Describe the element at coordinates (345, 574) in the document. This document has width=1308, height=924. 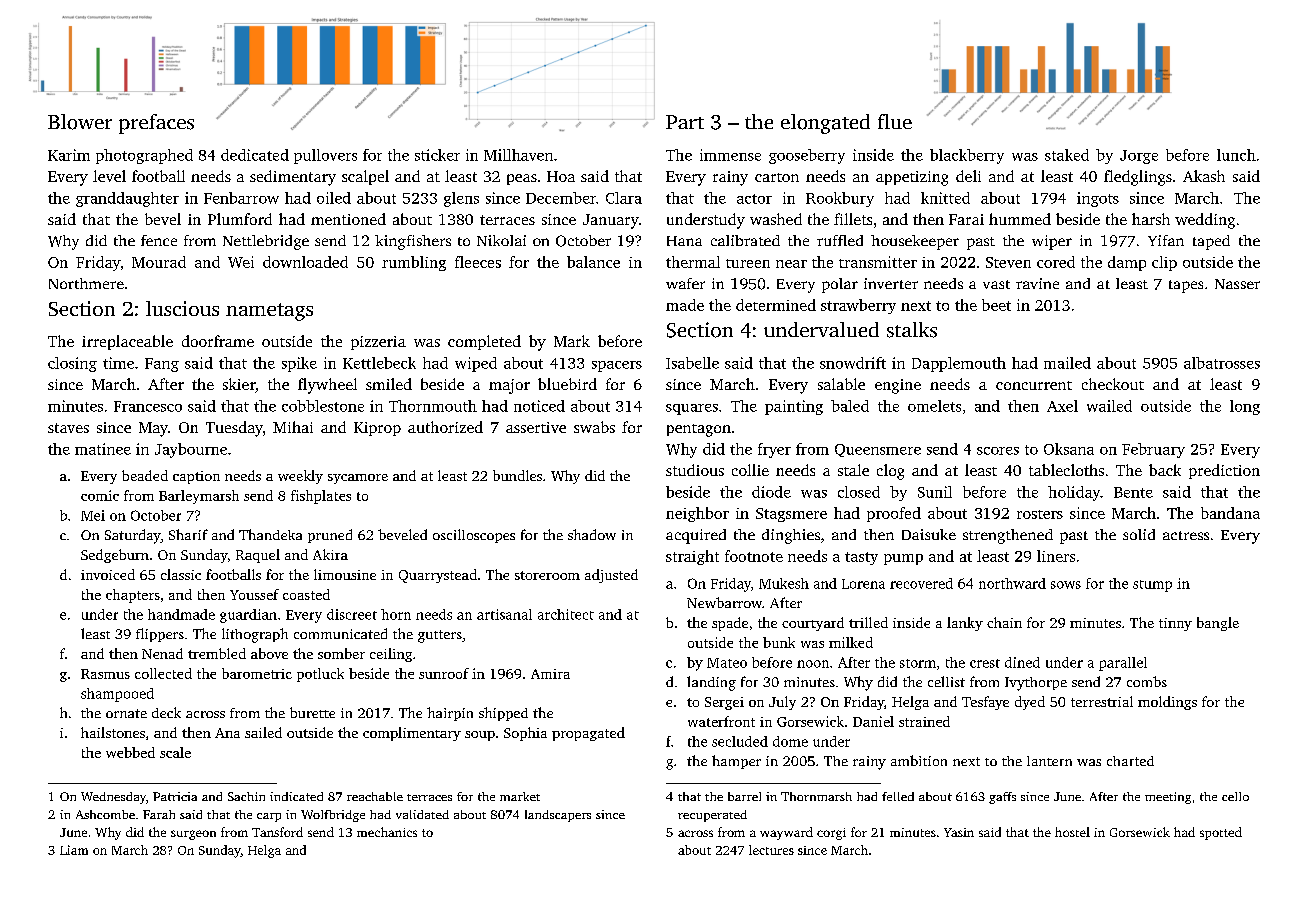
I see `limousine` at that location.
